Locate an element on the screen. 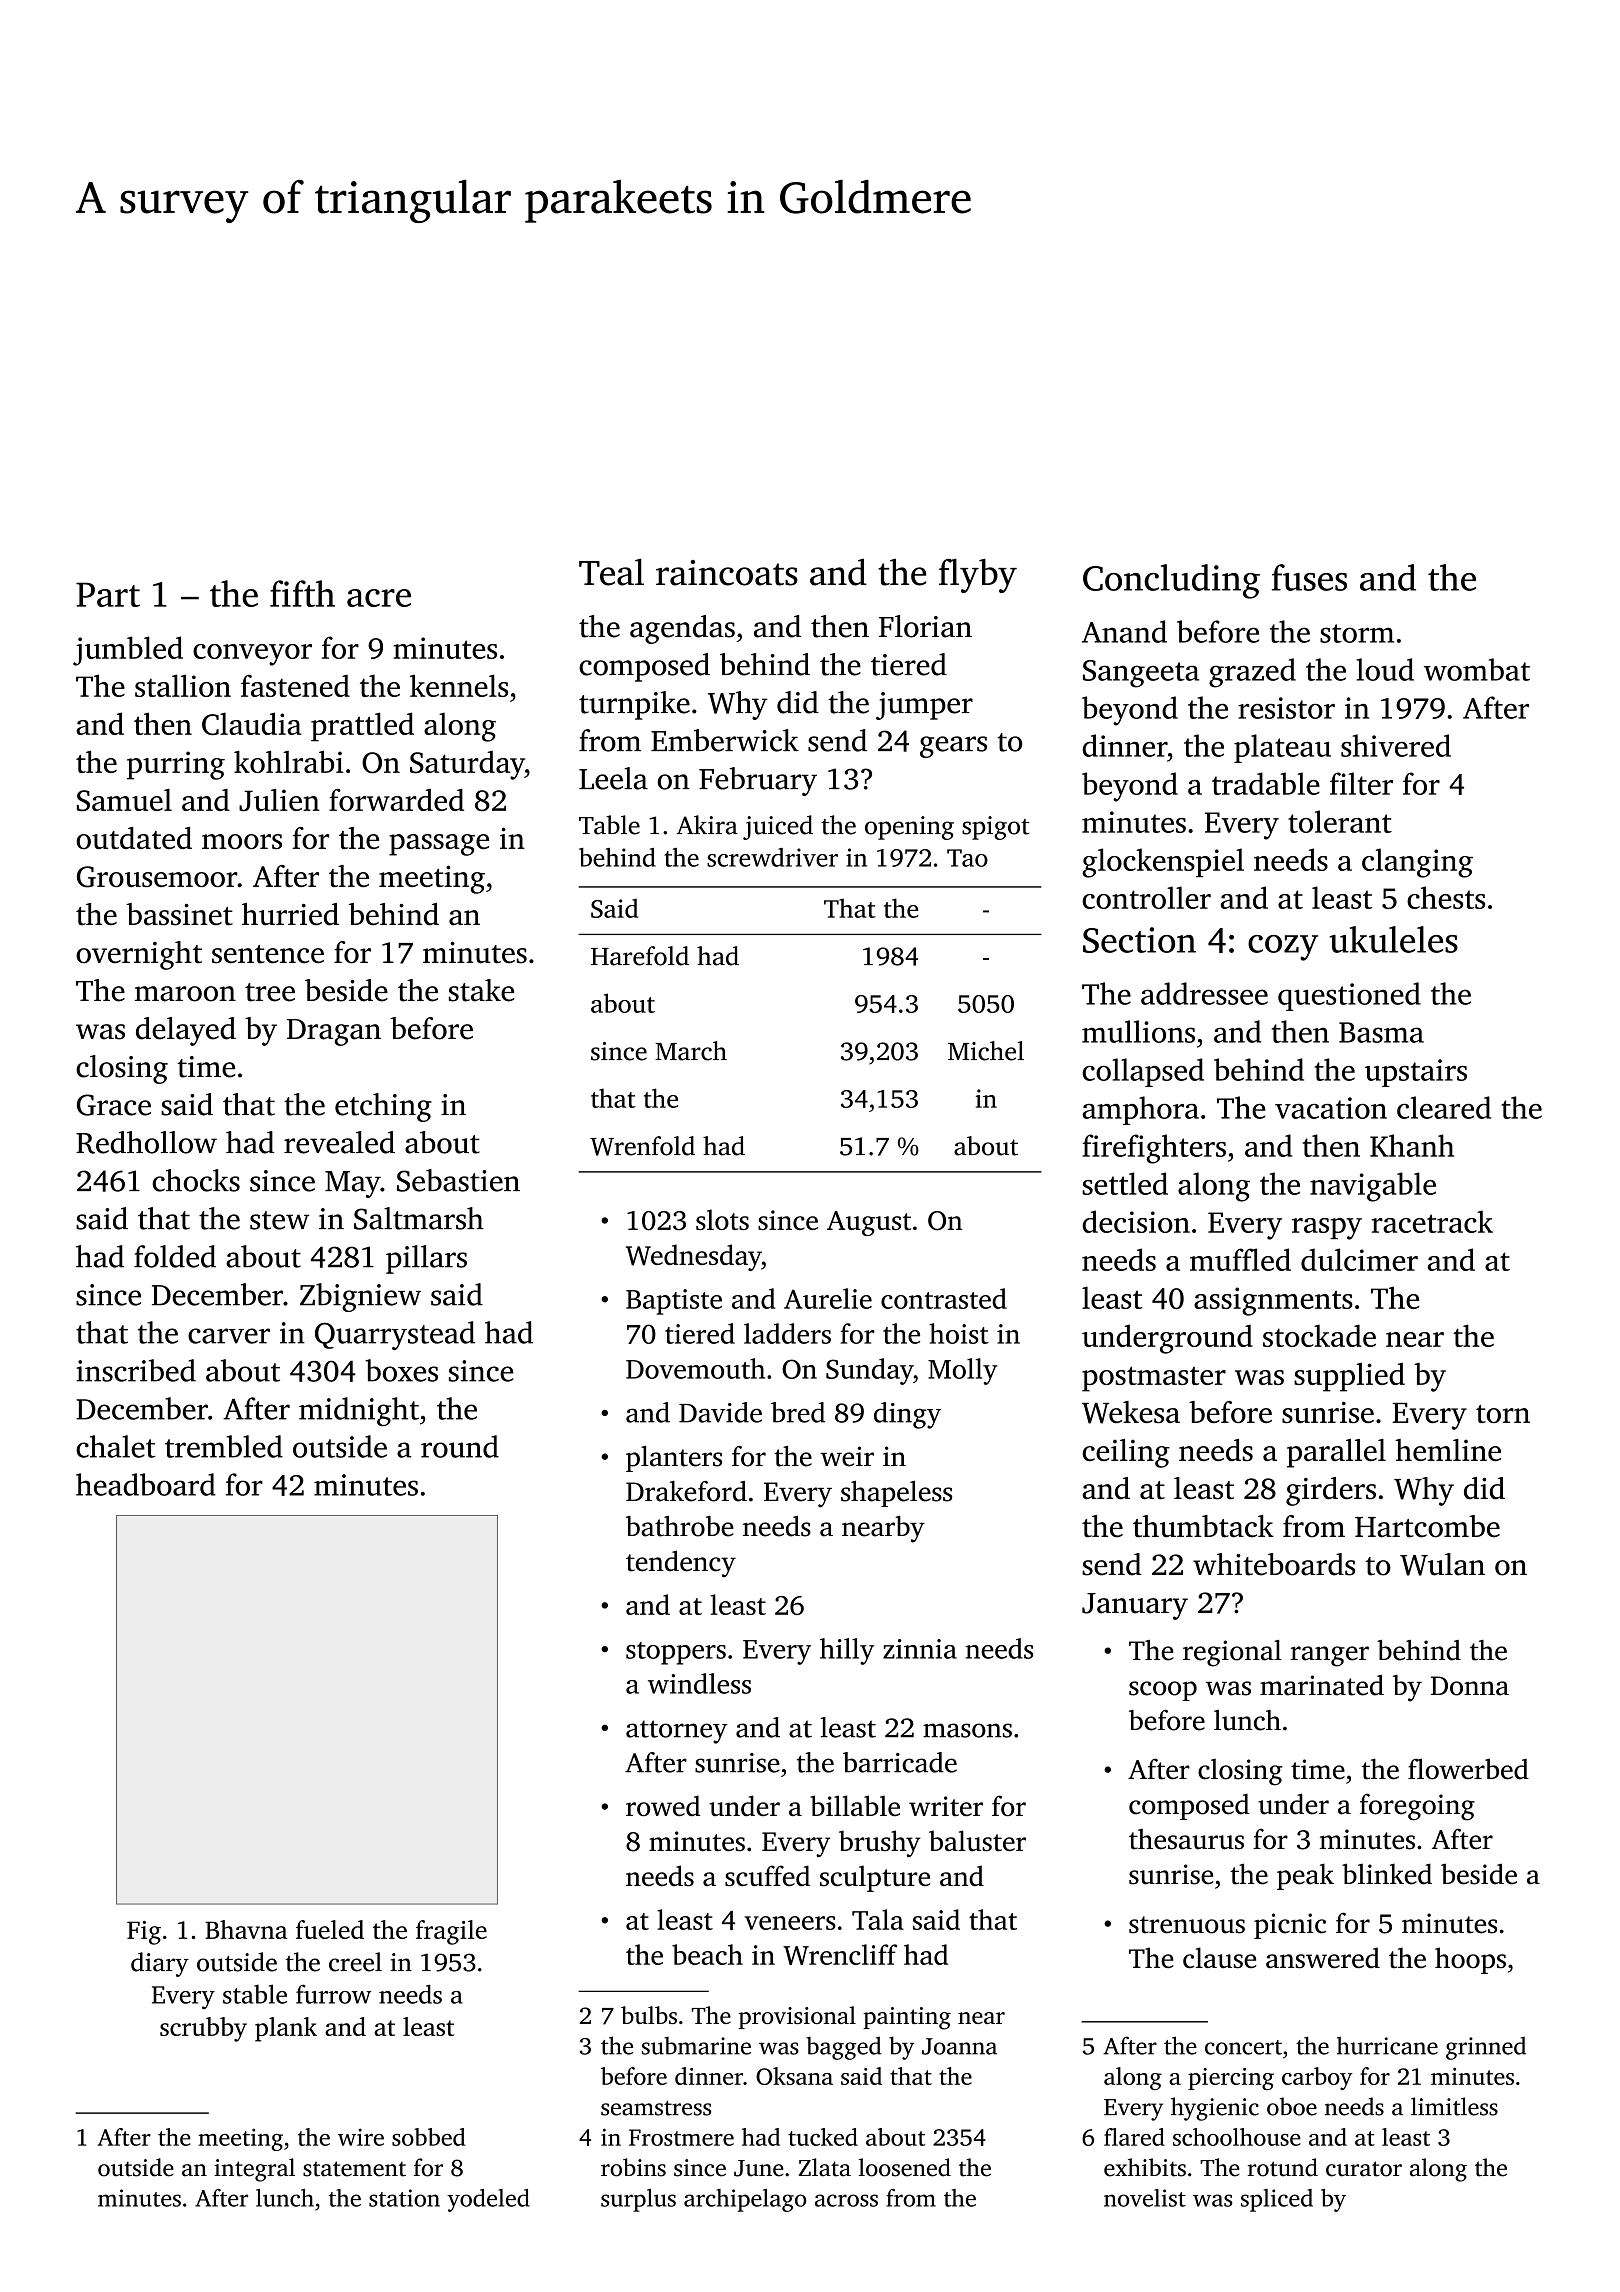  Grace is located at coordinates (114, 1105).
